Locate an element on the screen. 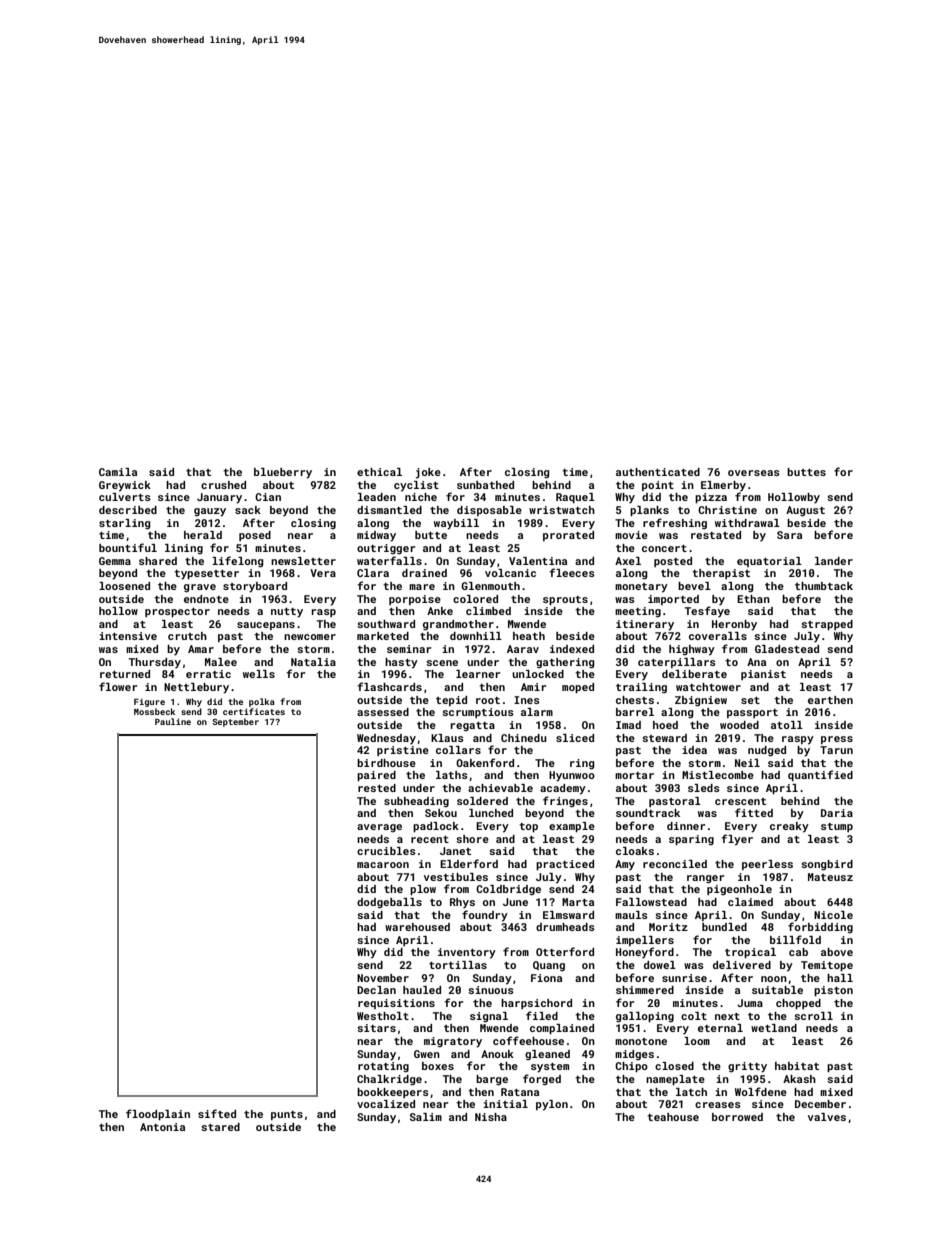  point is located at coordinates (658, 486).
